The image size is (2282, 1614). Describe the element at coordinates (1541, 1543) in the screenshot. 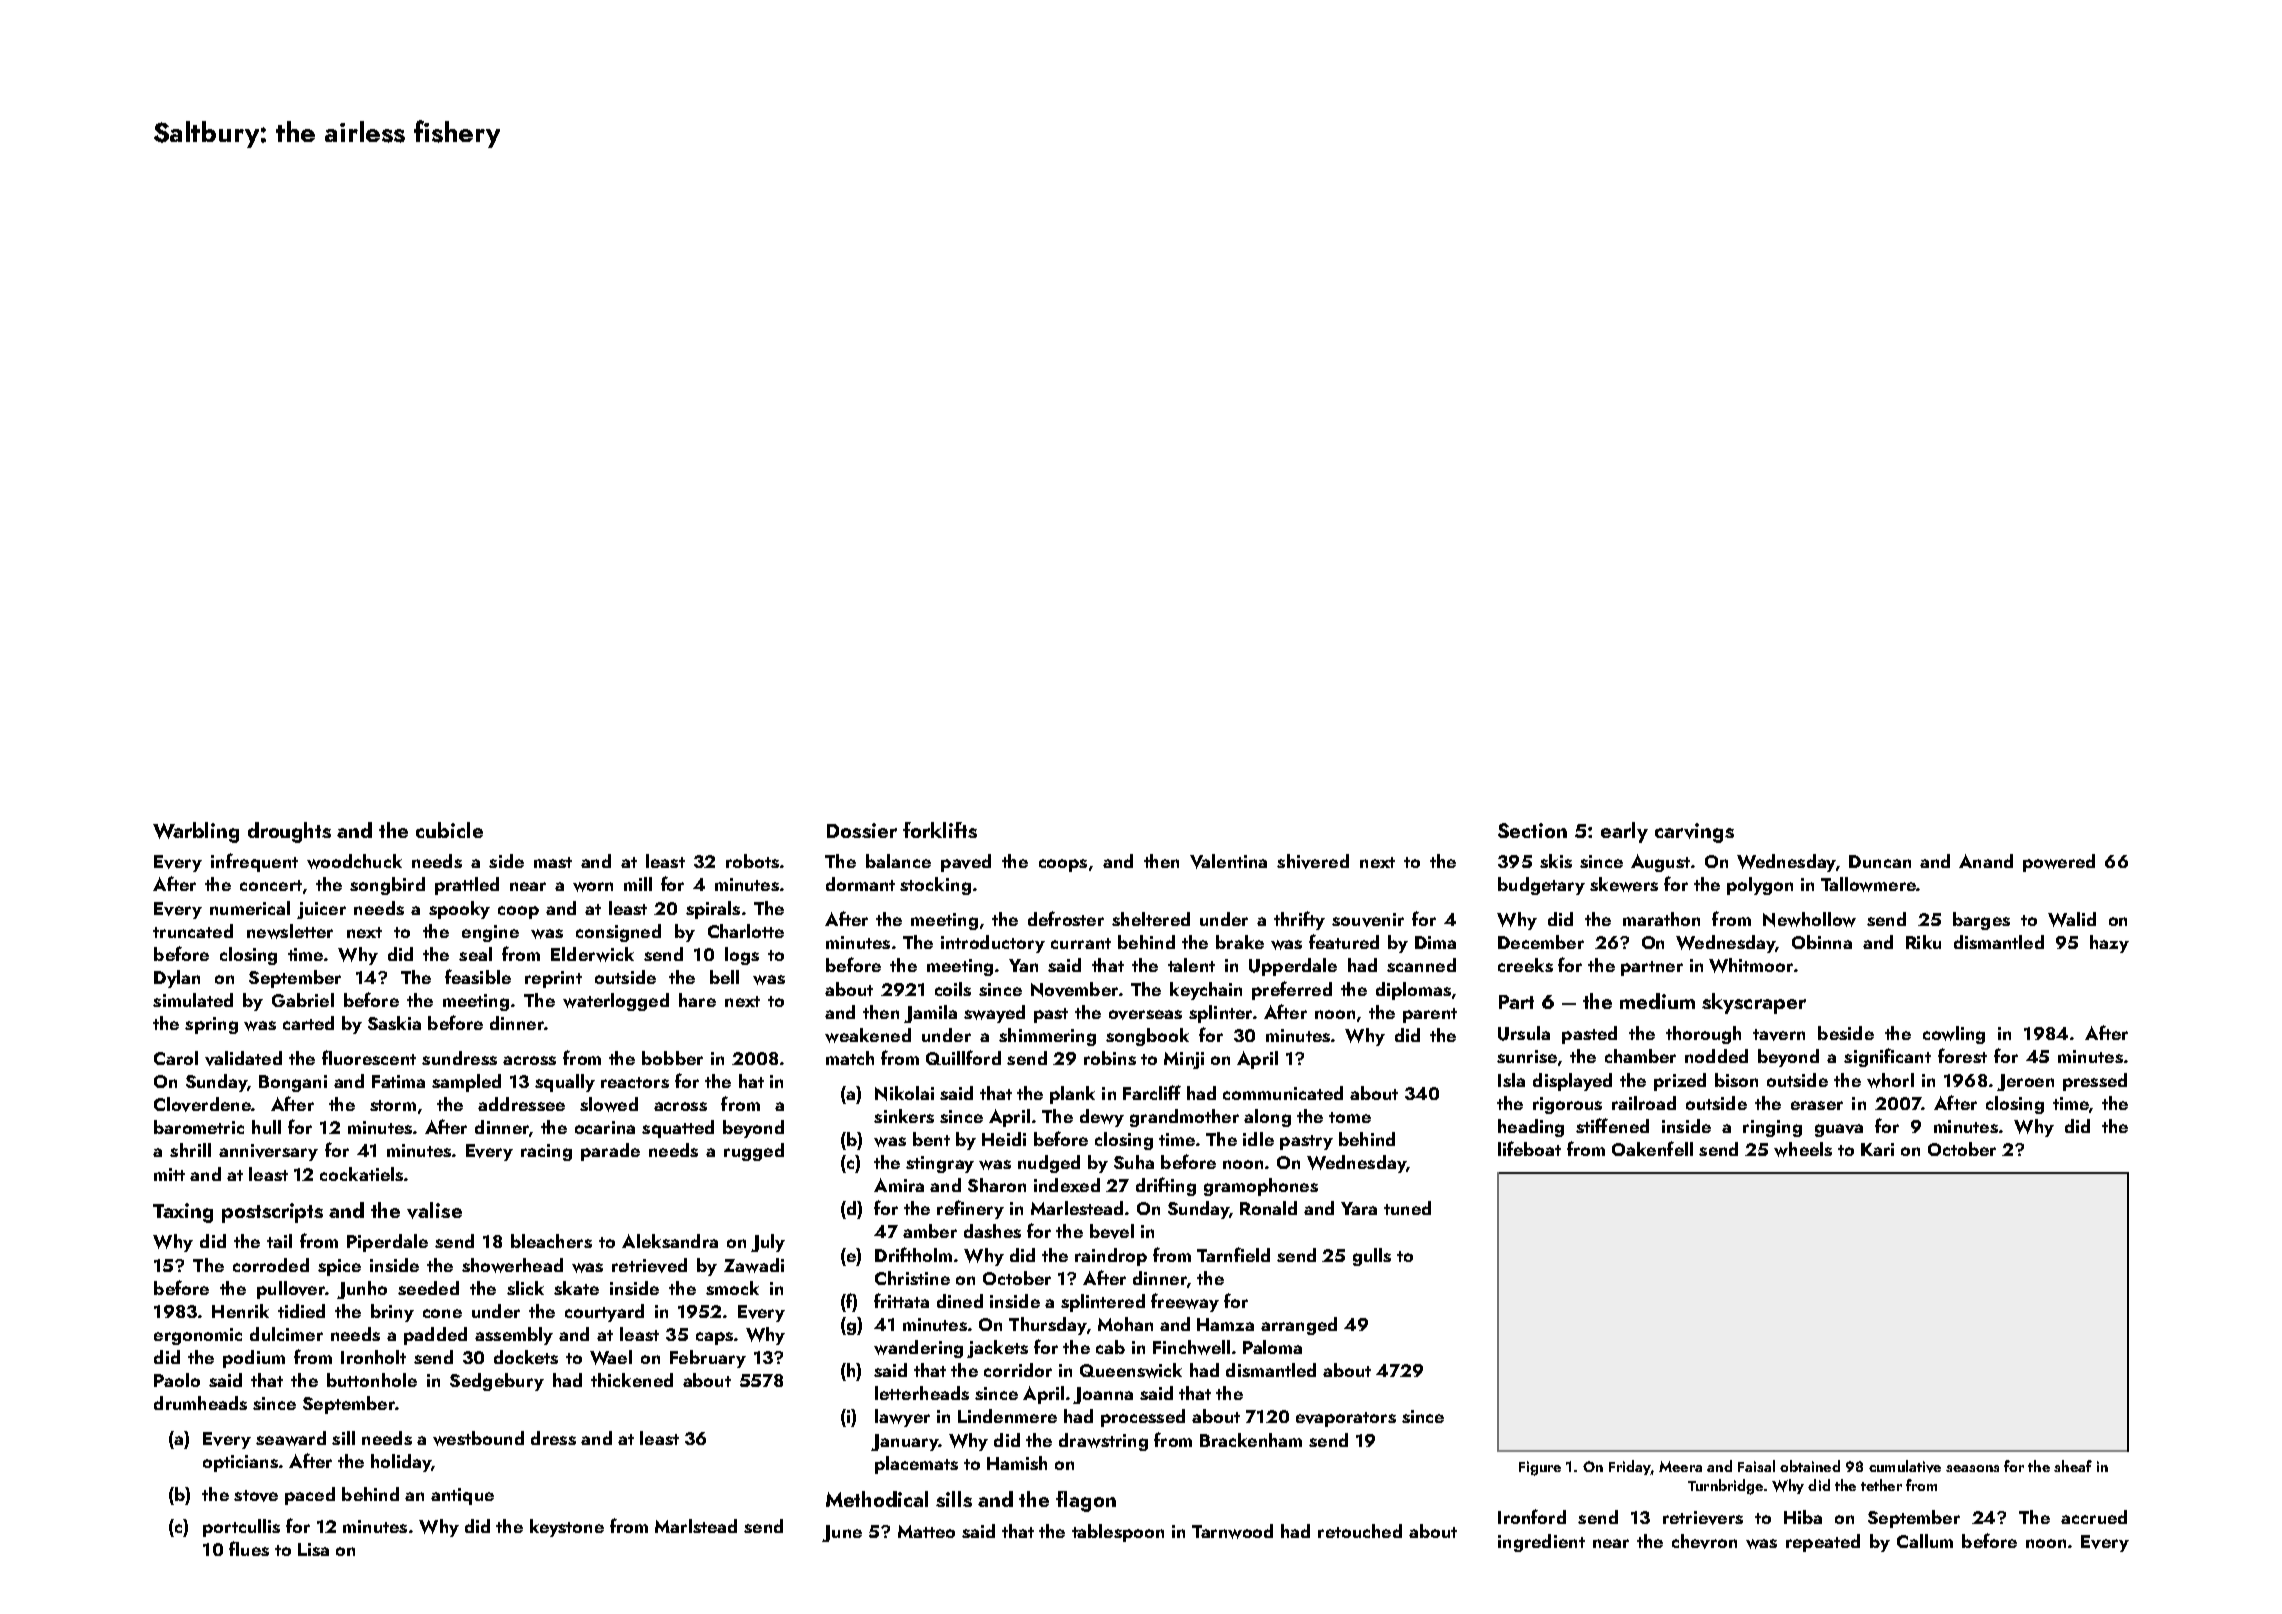

I see `ingredient` at that location.
